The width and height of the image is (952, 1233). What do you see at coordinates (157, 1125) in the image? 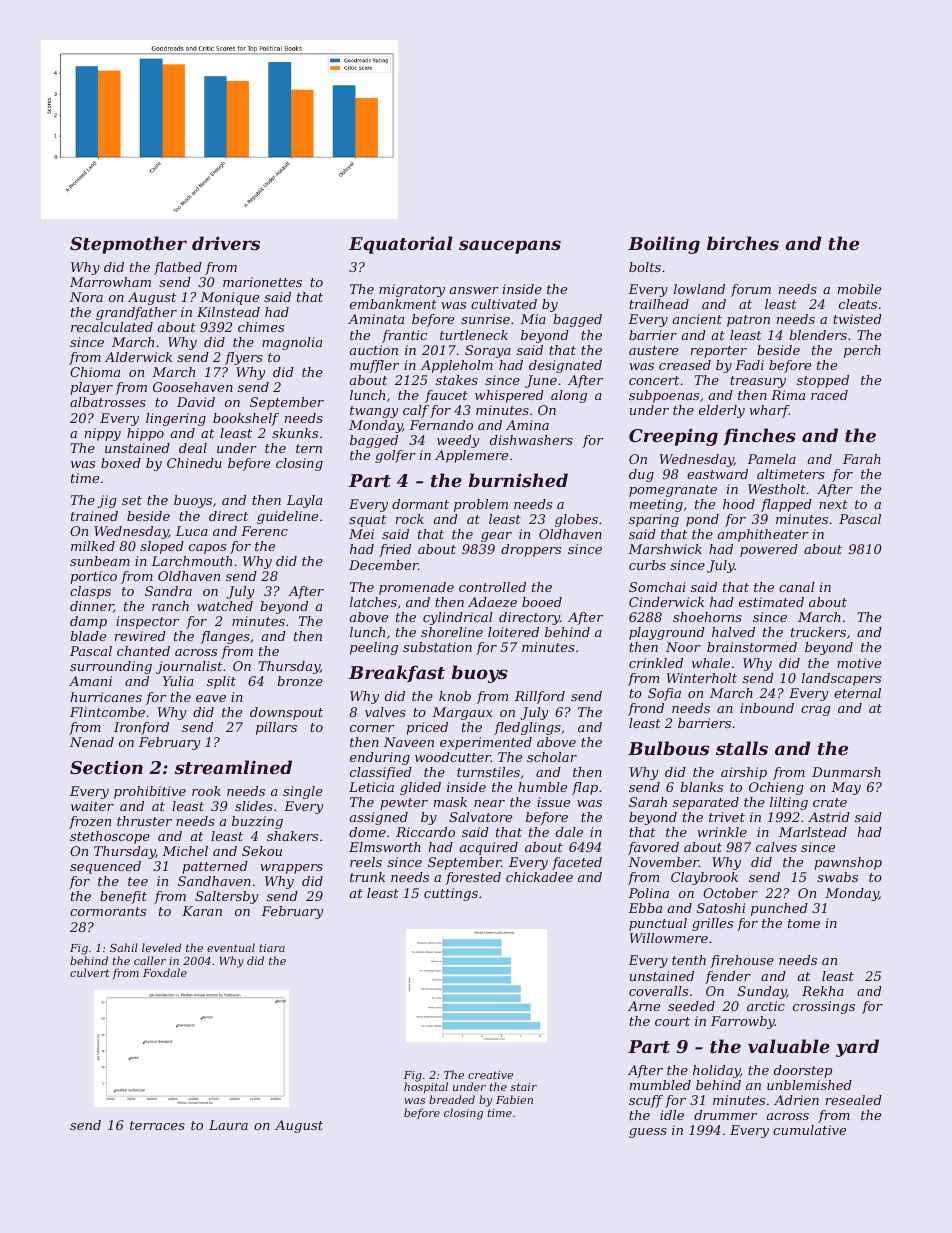
I see `terraces` at bounding box center [157, 1125].
